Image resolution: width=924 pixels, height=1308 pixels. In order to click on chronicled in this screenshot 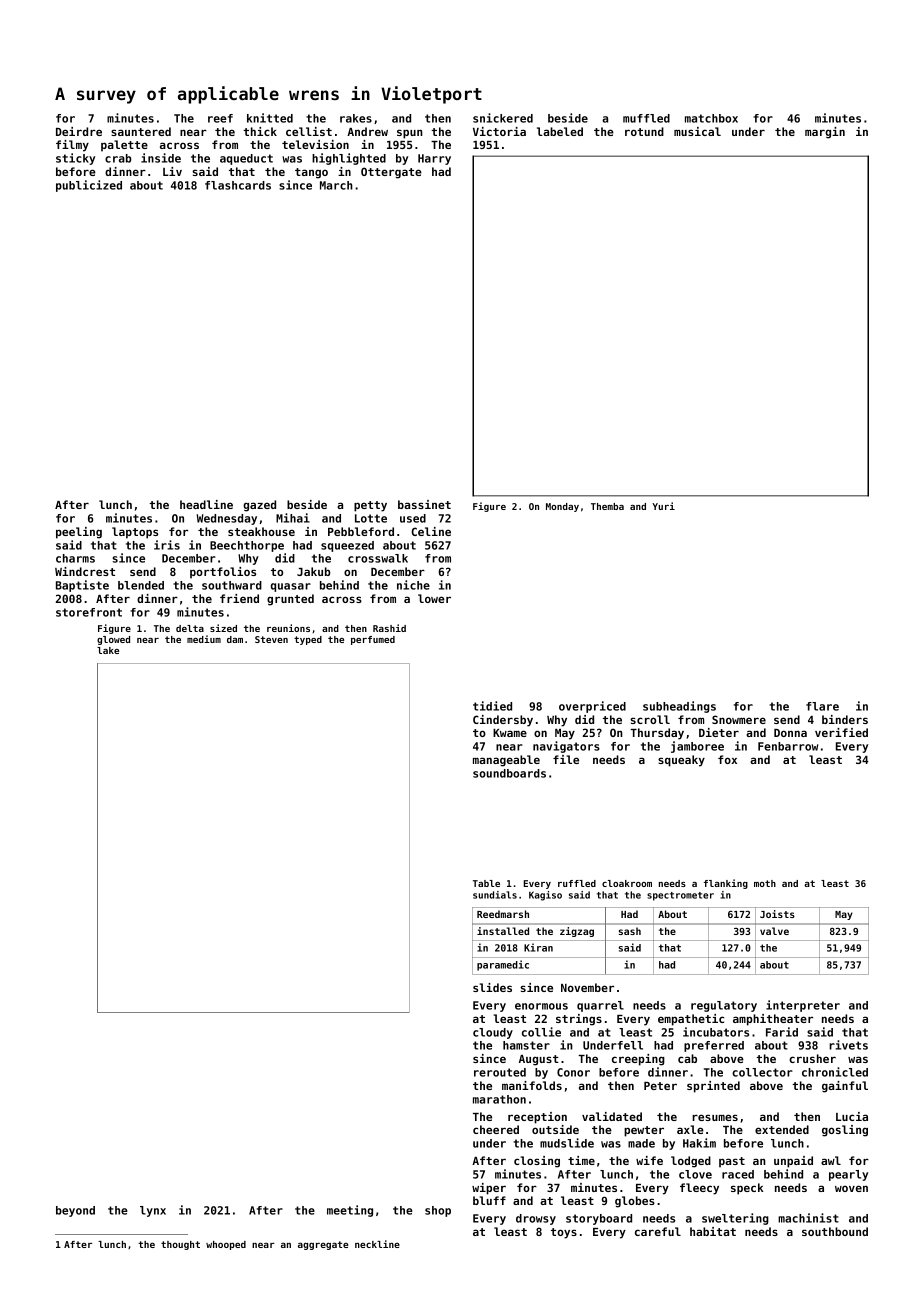, I will do `click(835, 1072)`.
